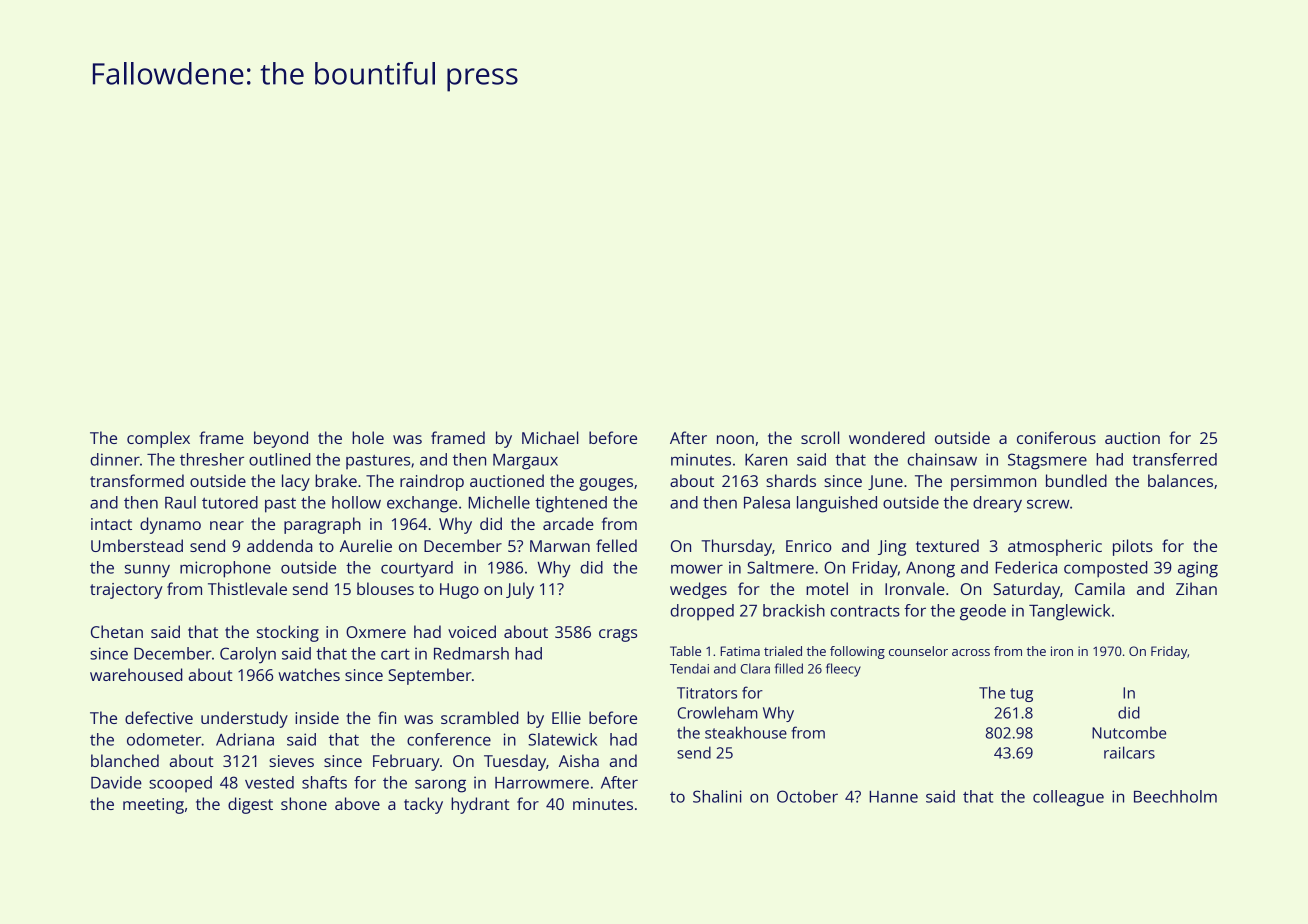 Image resolution: width=1308 pixels, height=924 pixels. I want to click on Aurelie, so click(366, 545).
